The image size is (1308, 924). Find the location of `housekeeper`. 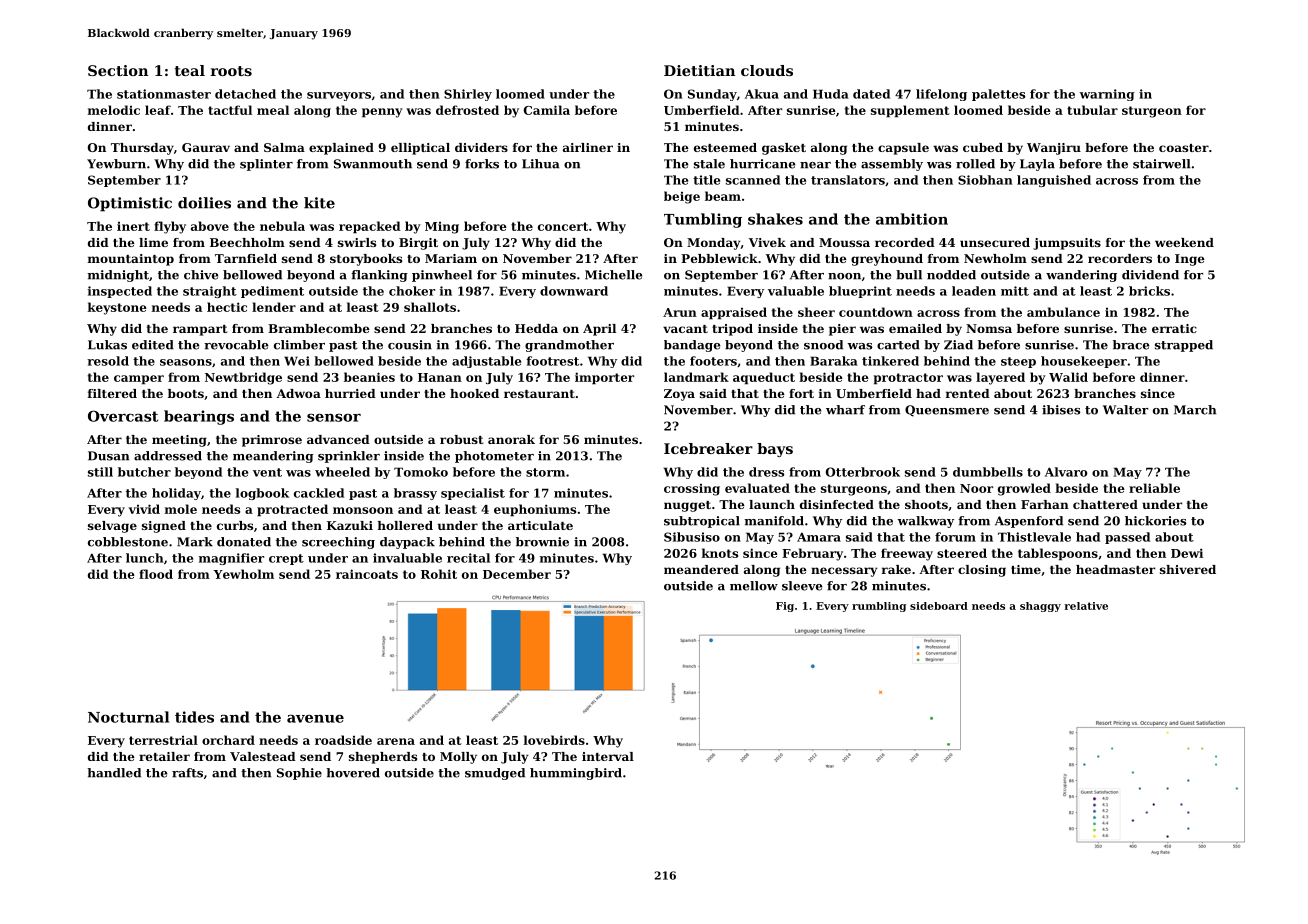

housekeeper is located at coordinates (1084, 362).
